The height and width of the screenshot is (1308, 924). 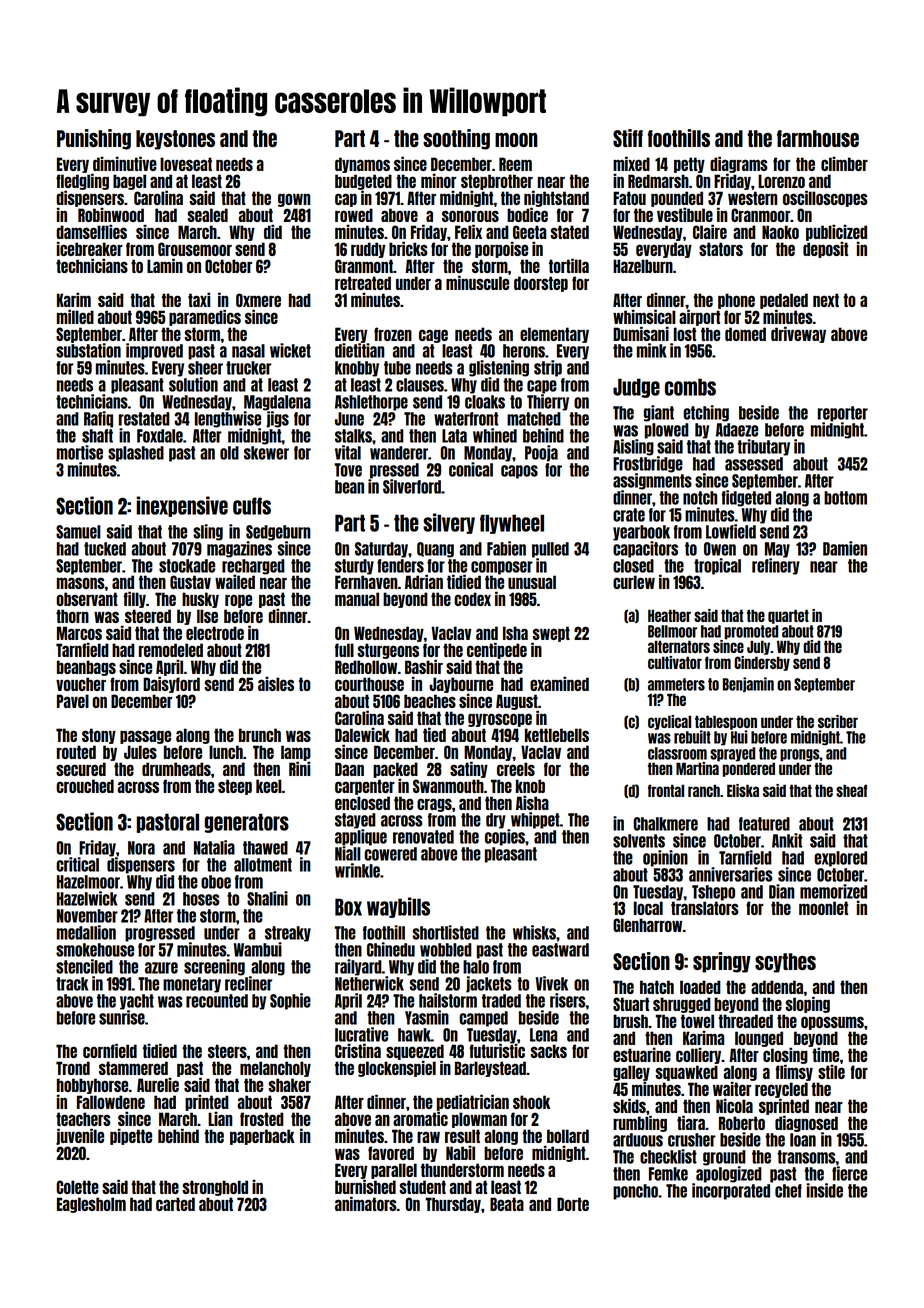 I want to click on Stiff, so click(x=628, y=138).
